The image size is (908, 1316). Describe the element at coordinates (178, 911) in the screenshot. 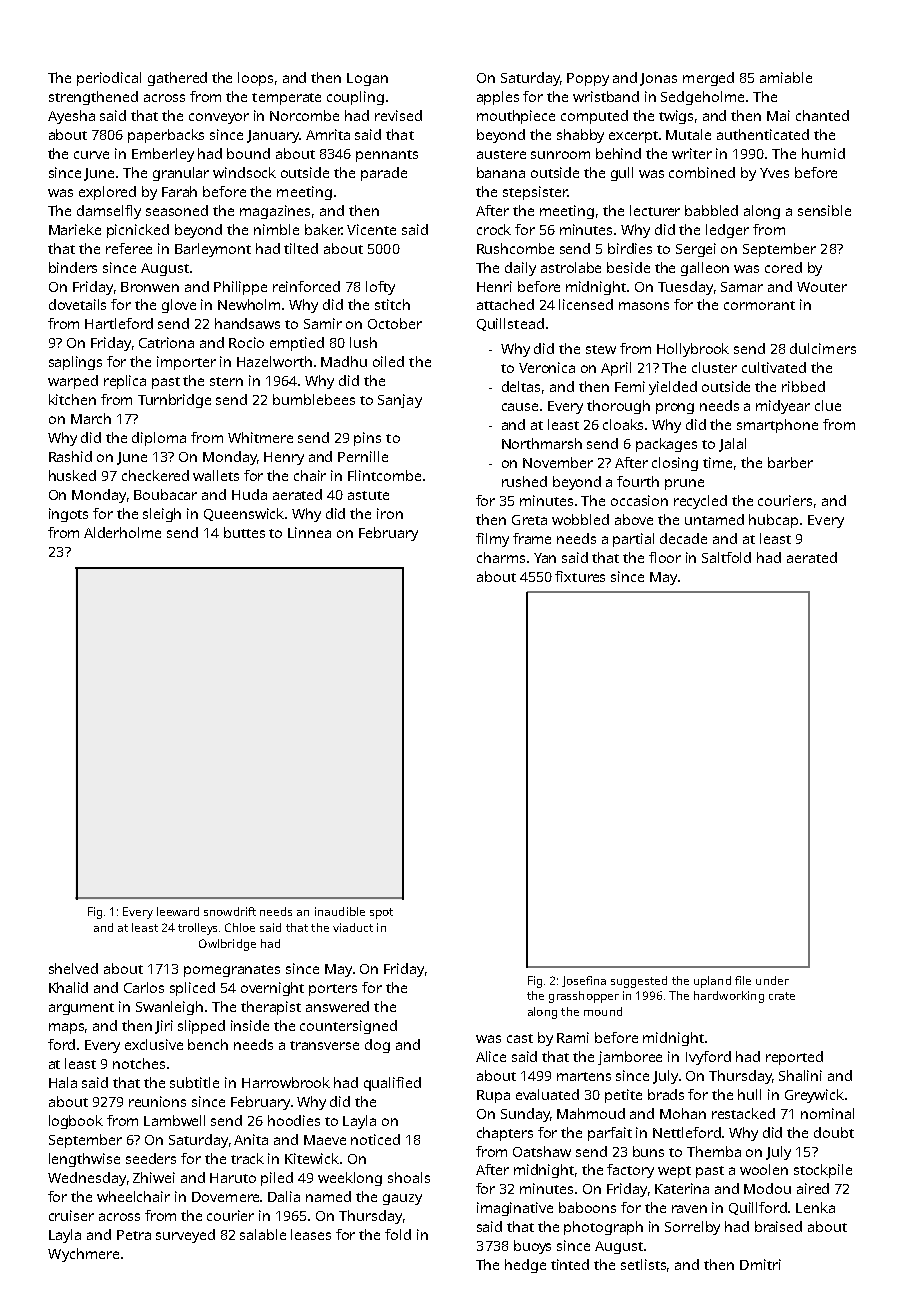

I see `leeward` at that location.
